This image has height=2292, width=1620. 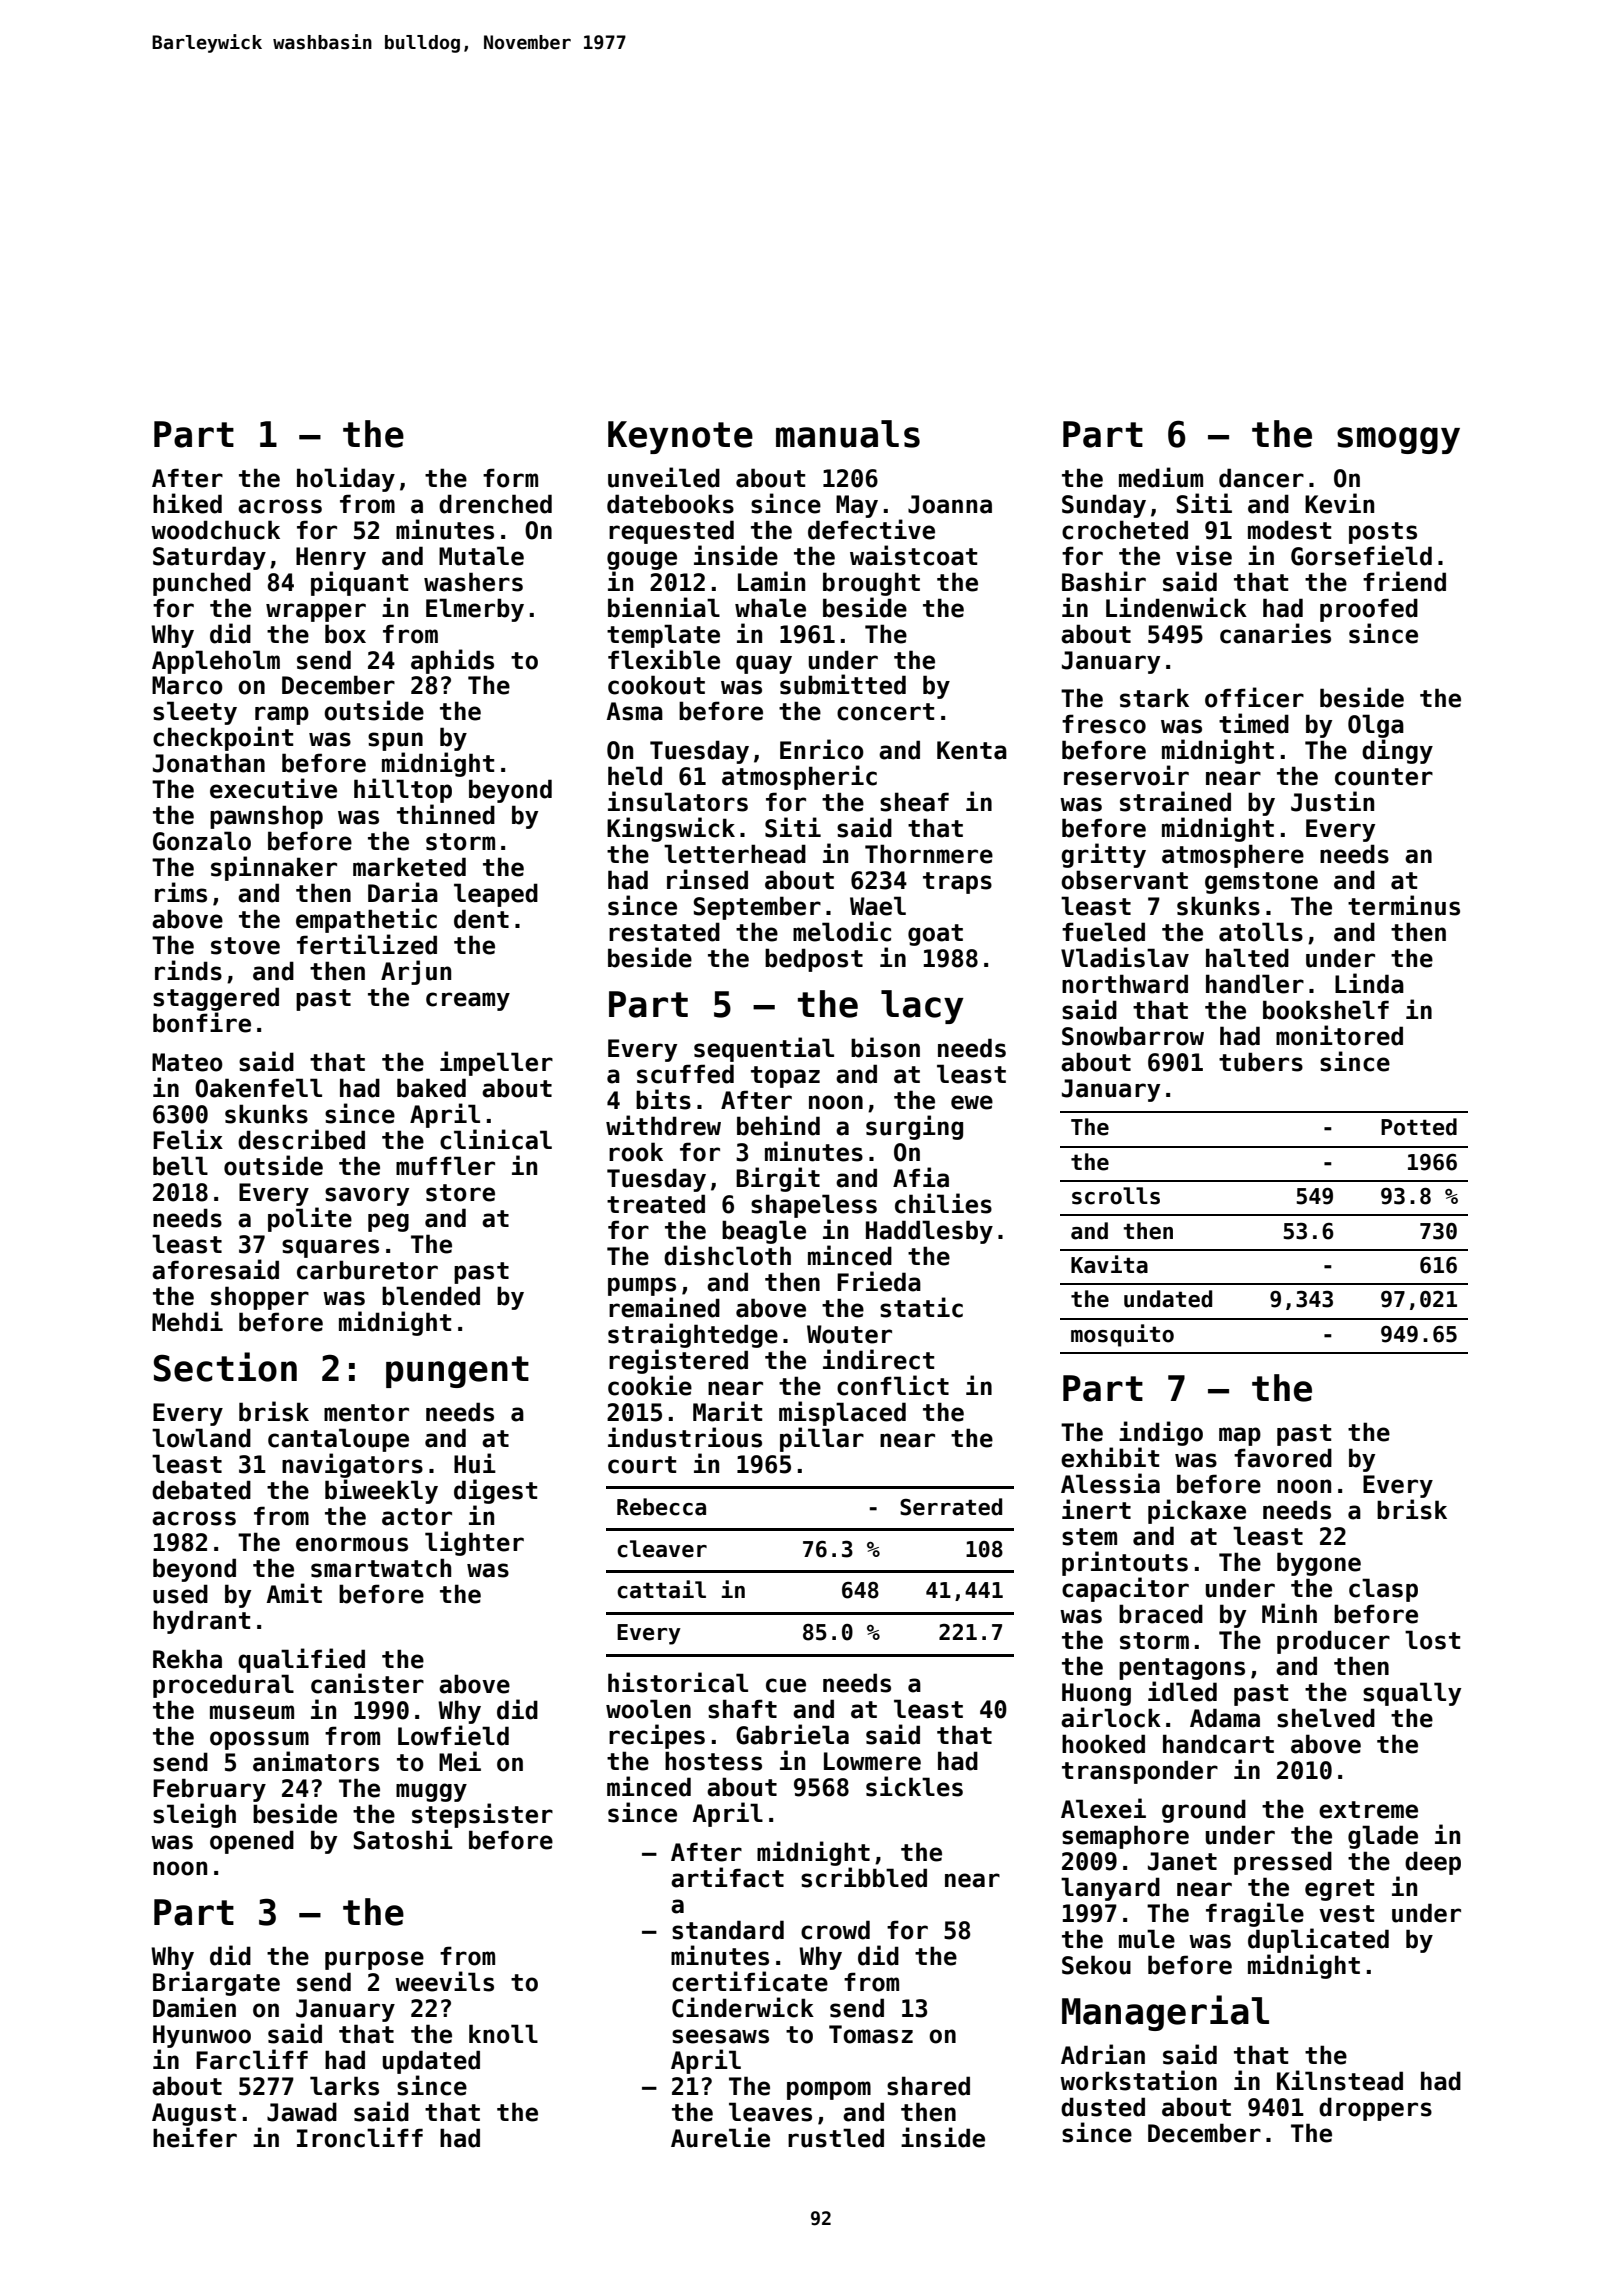 What do you see at coordinates (360, 2137) in the image?
I see `Ironcliff` at bounding box center [360, 2137].
